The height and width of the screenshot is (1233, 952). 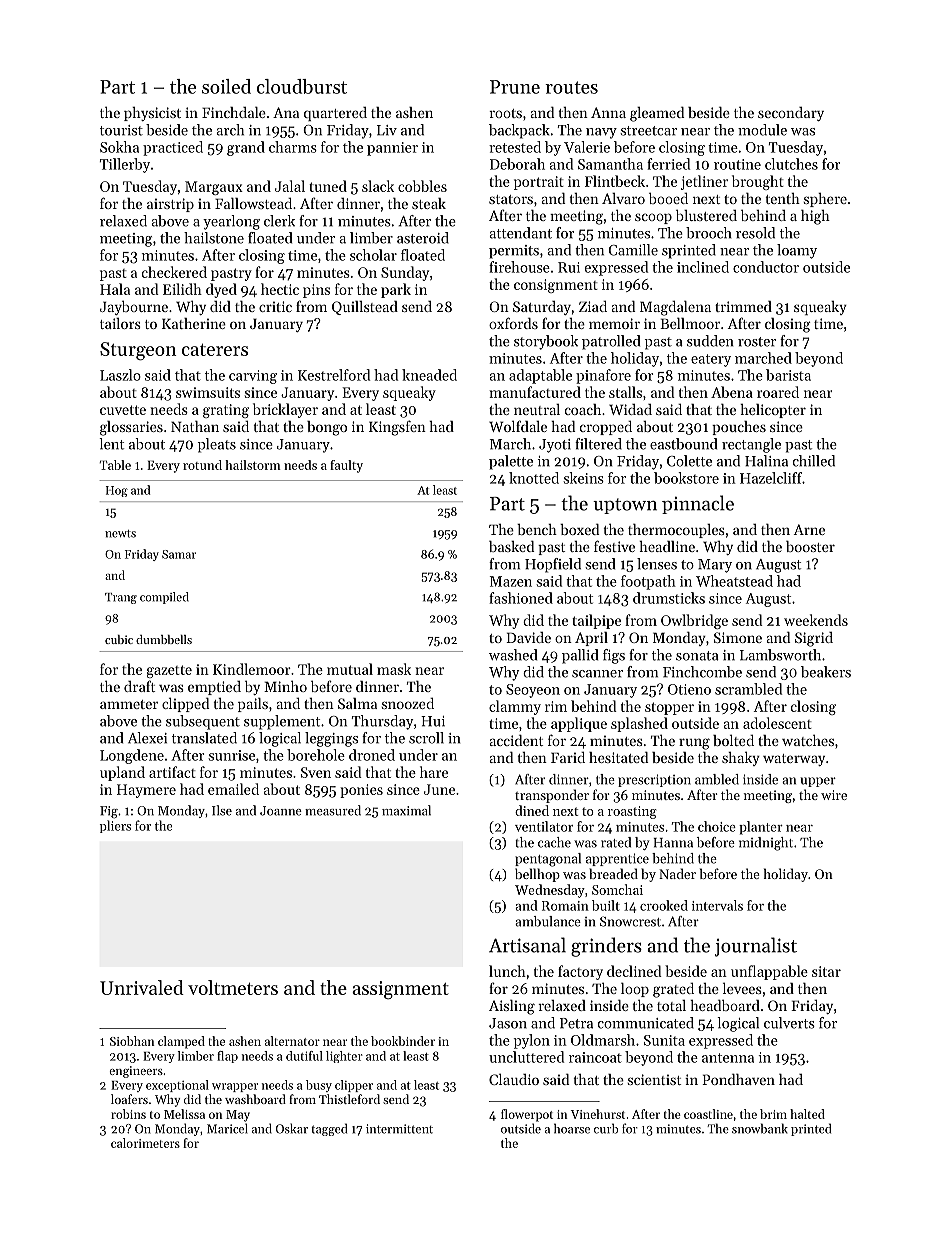 I want to click on hailstone, so click(x=214, y=238).
